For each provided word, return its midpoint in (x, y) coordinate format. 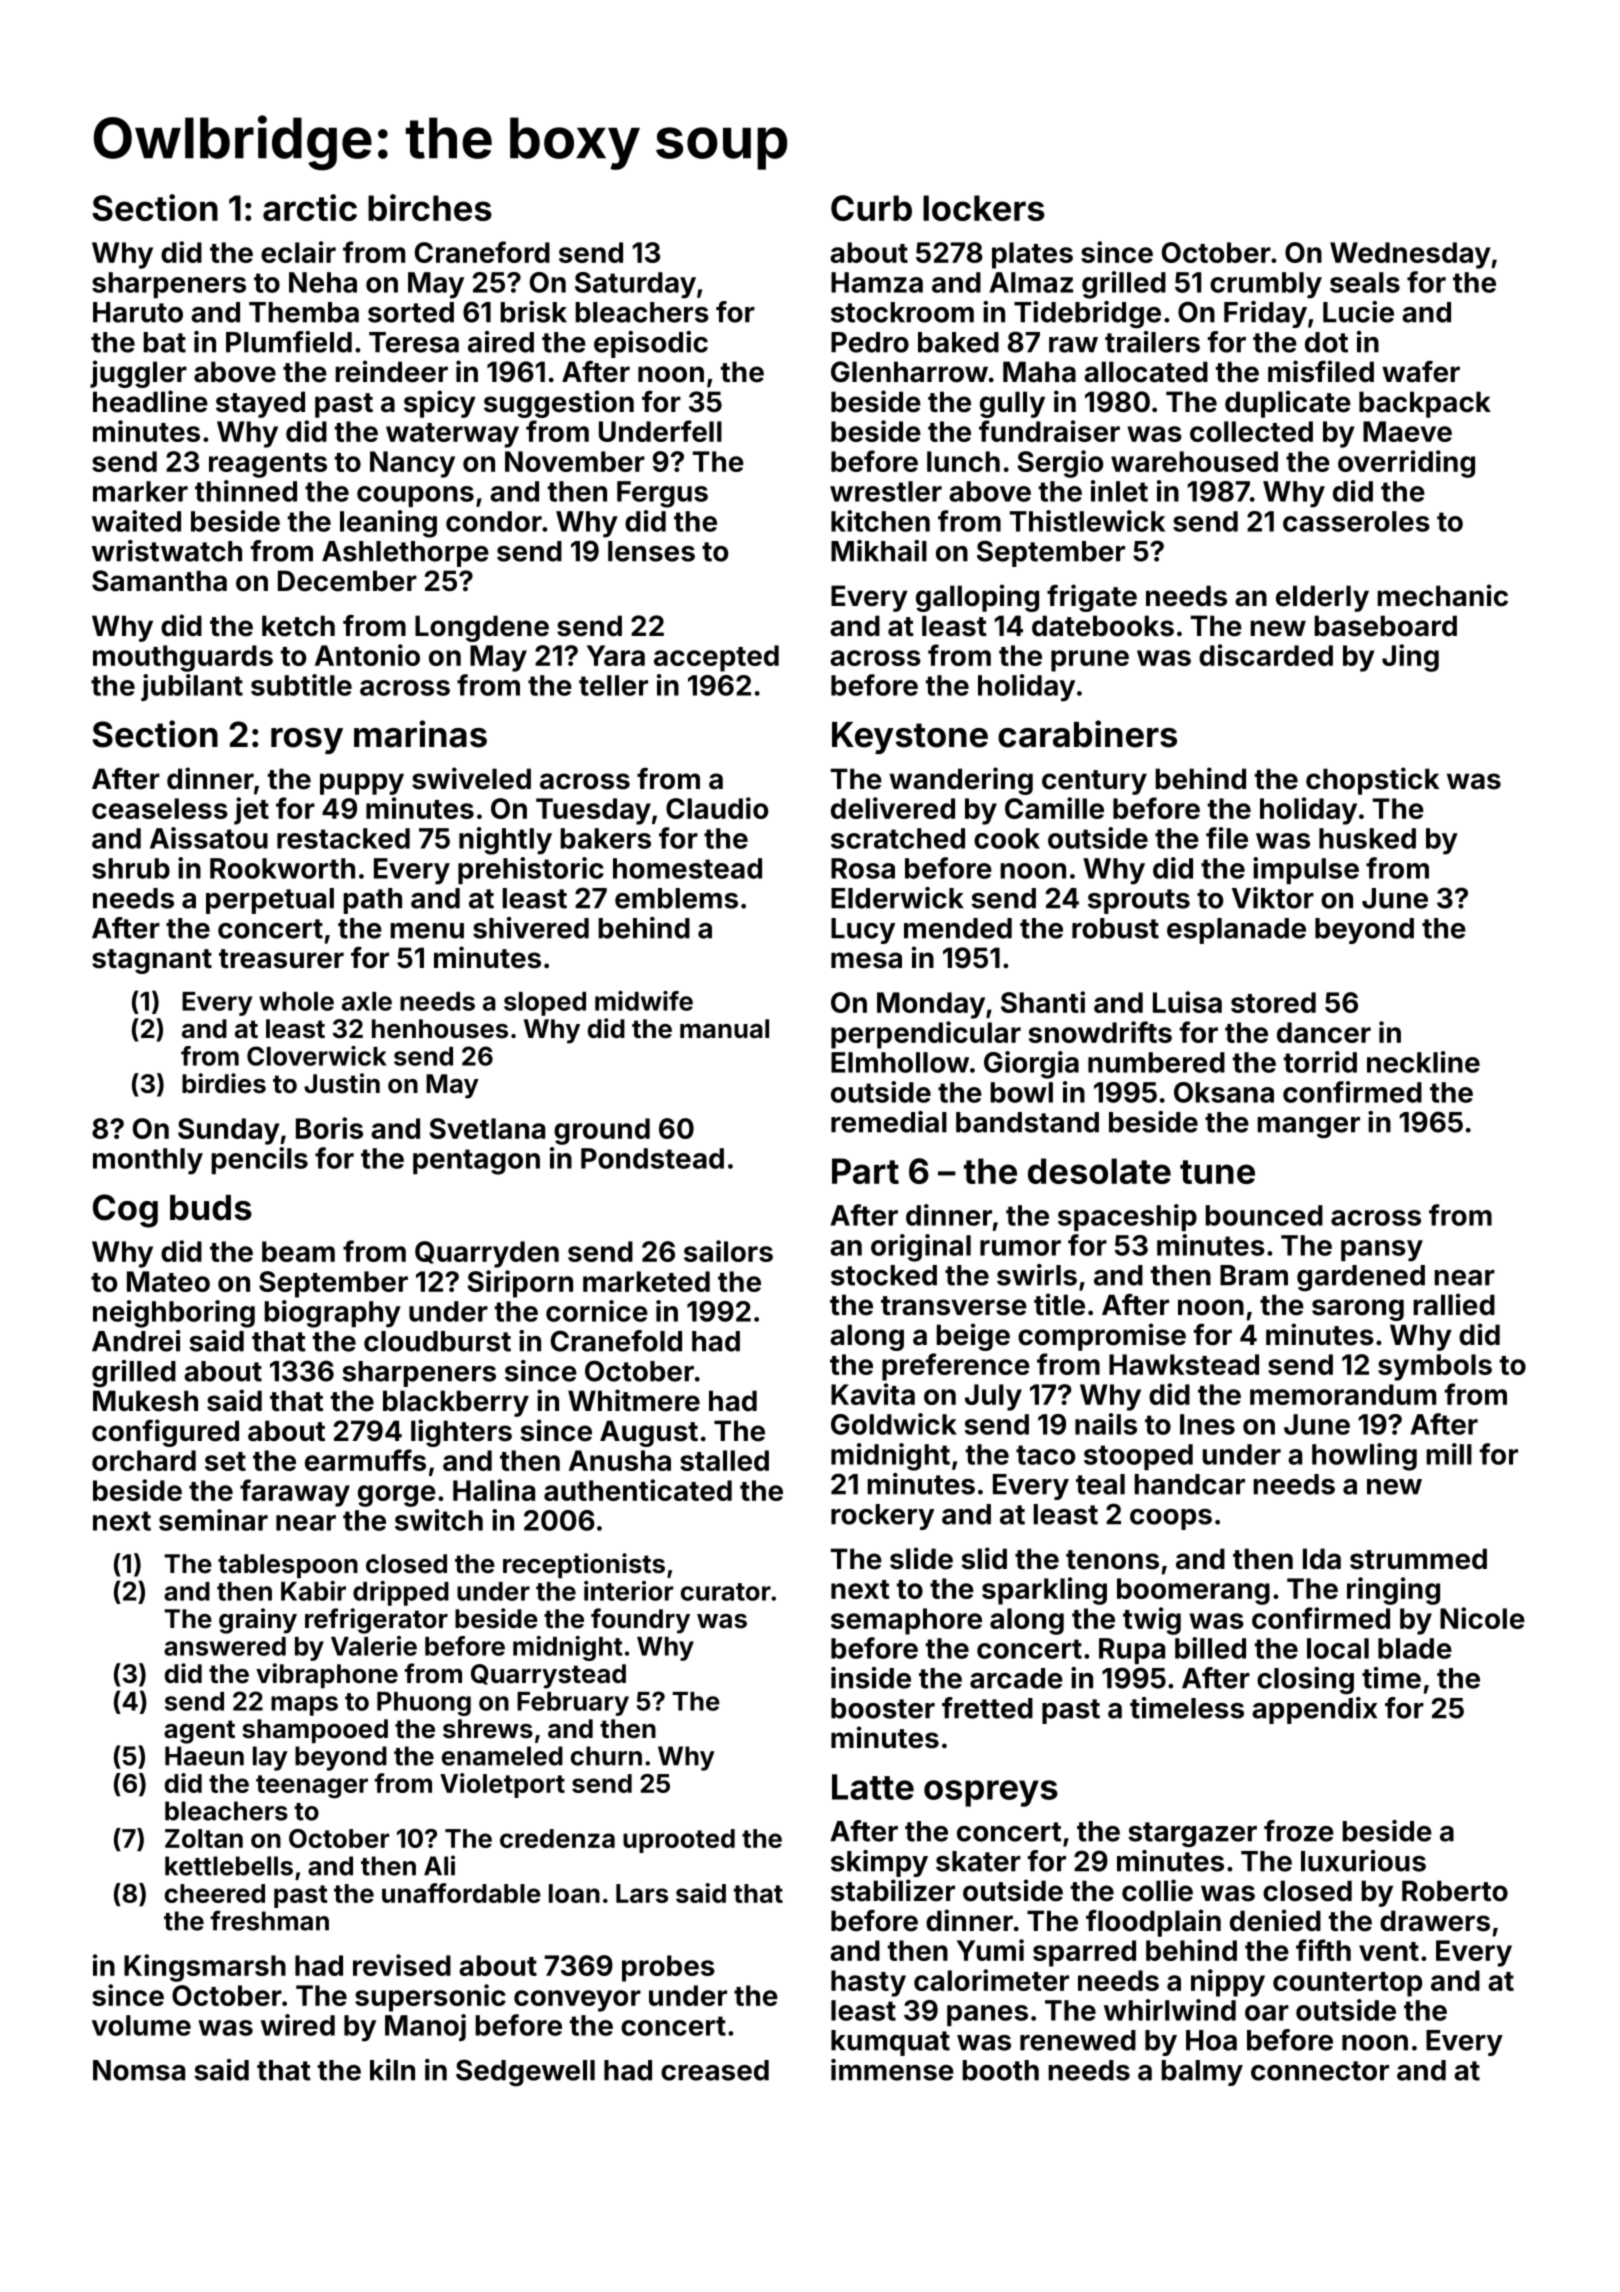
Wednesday (1410, 255)
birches (430, 207)
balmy (1202, 2073)
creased (715, 2070)
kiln (392, 2070)
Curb (871, 208)
